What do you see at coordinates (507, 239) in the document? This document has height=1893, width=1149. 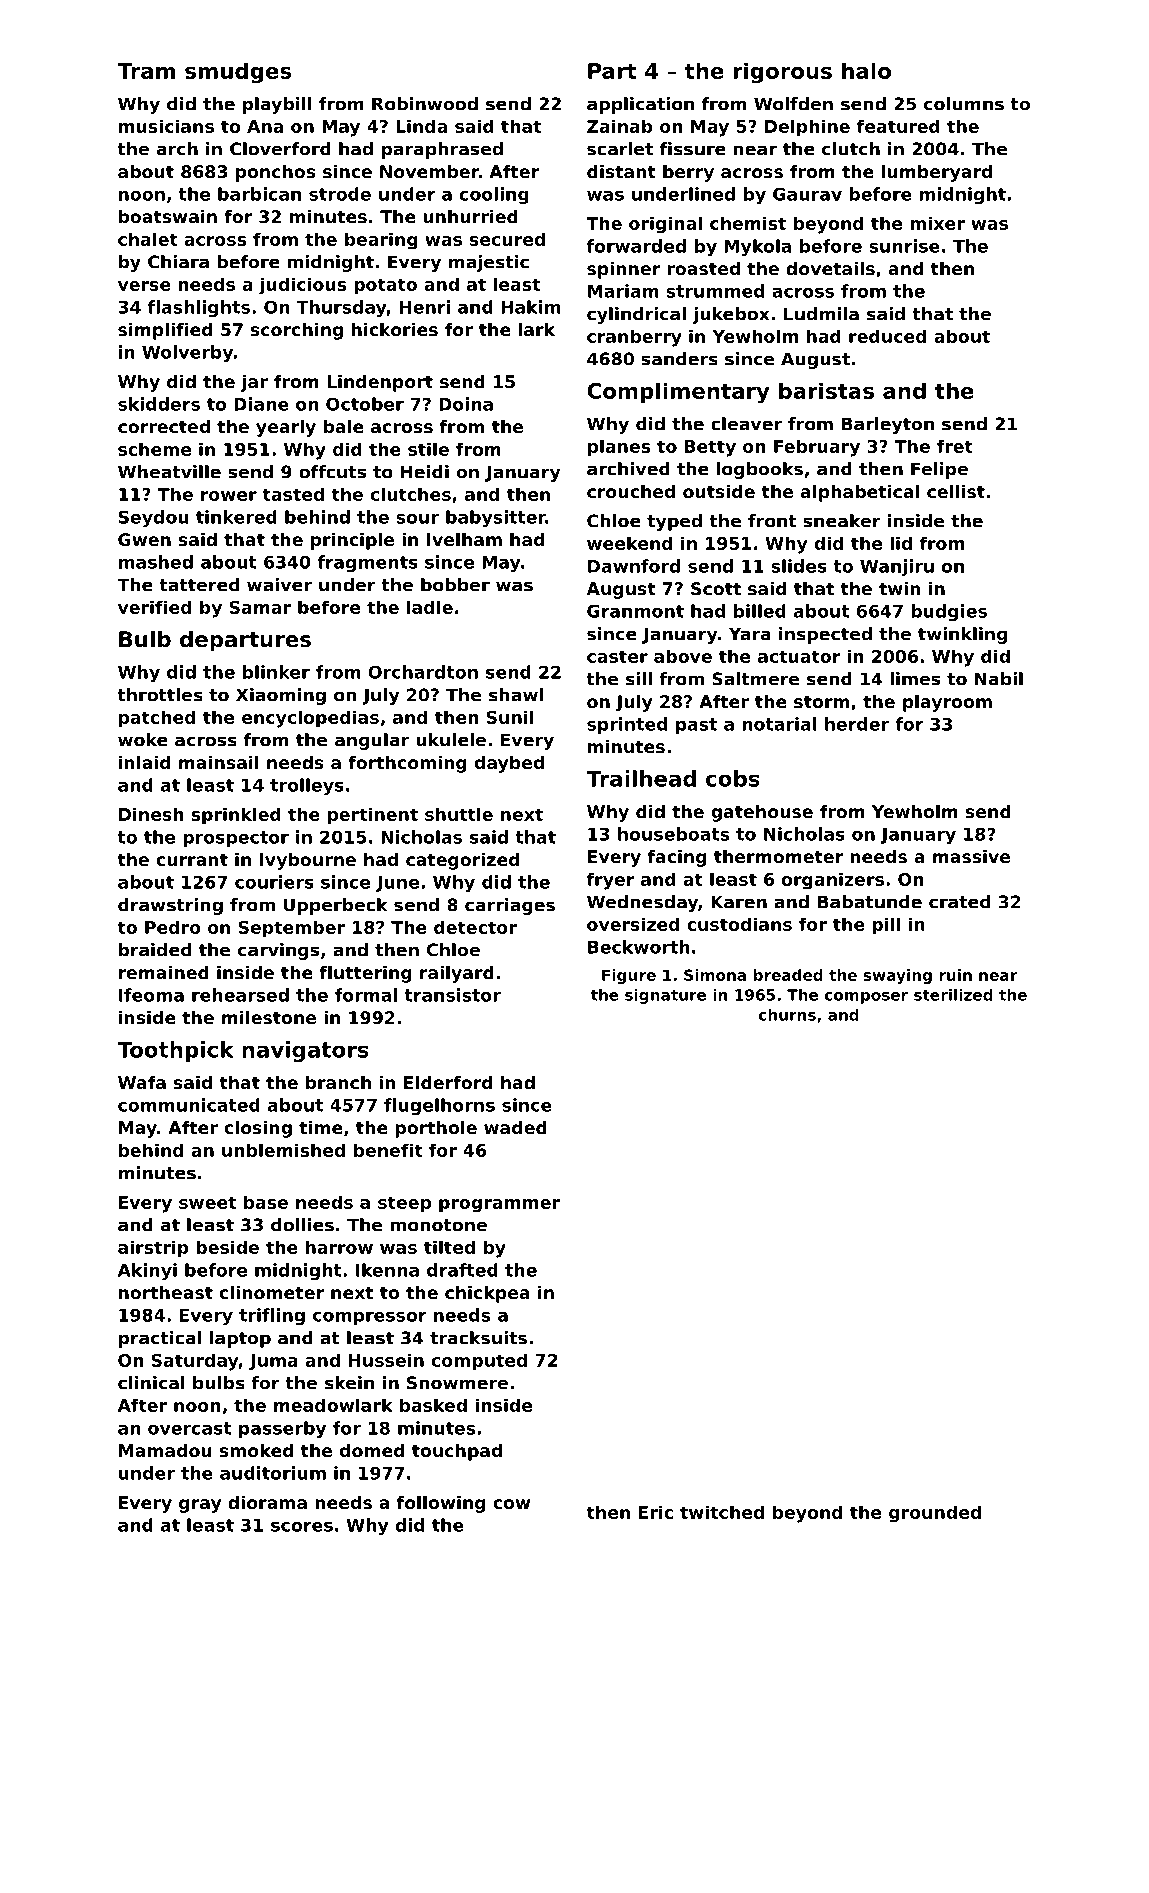 I see `secured` at bounding box center [507, 239].
